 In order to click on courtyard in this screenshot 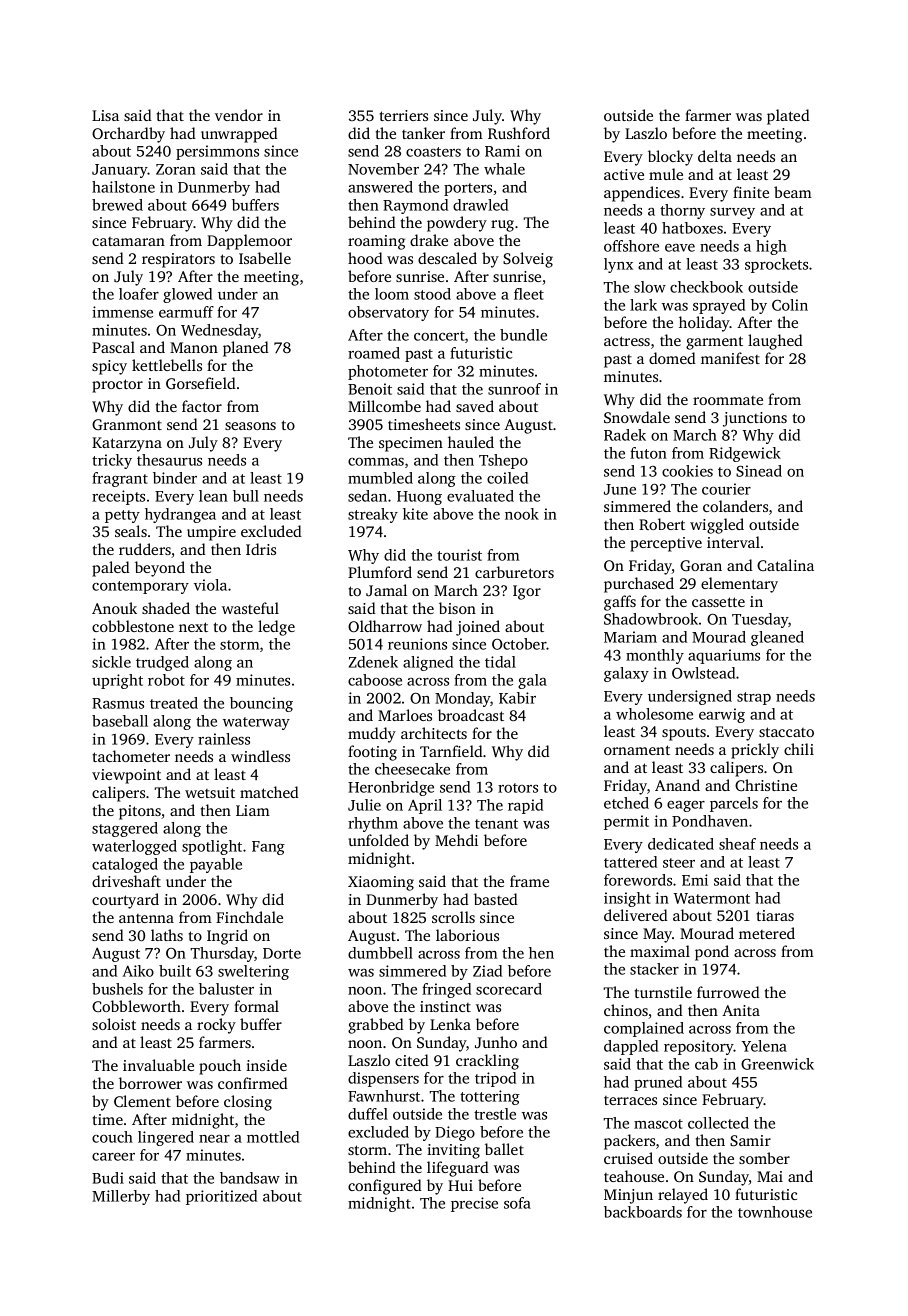, I will do `click(125, 901)`.
